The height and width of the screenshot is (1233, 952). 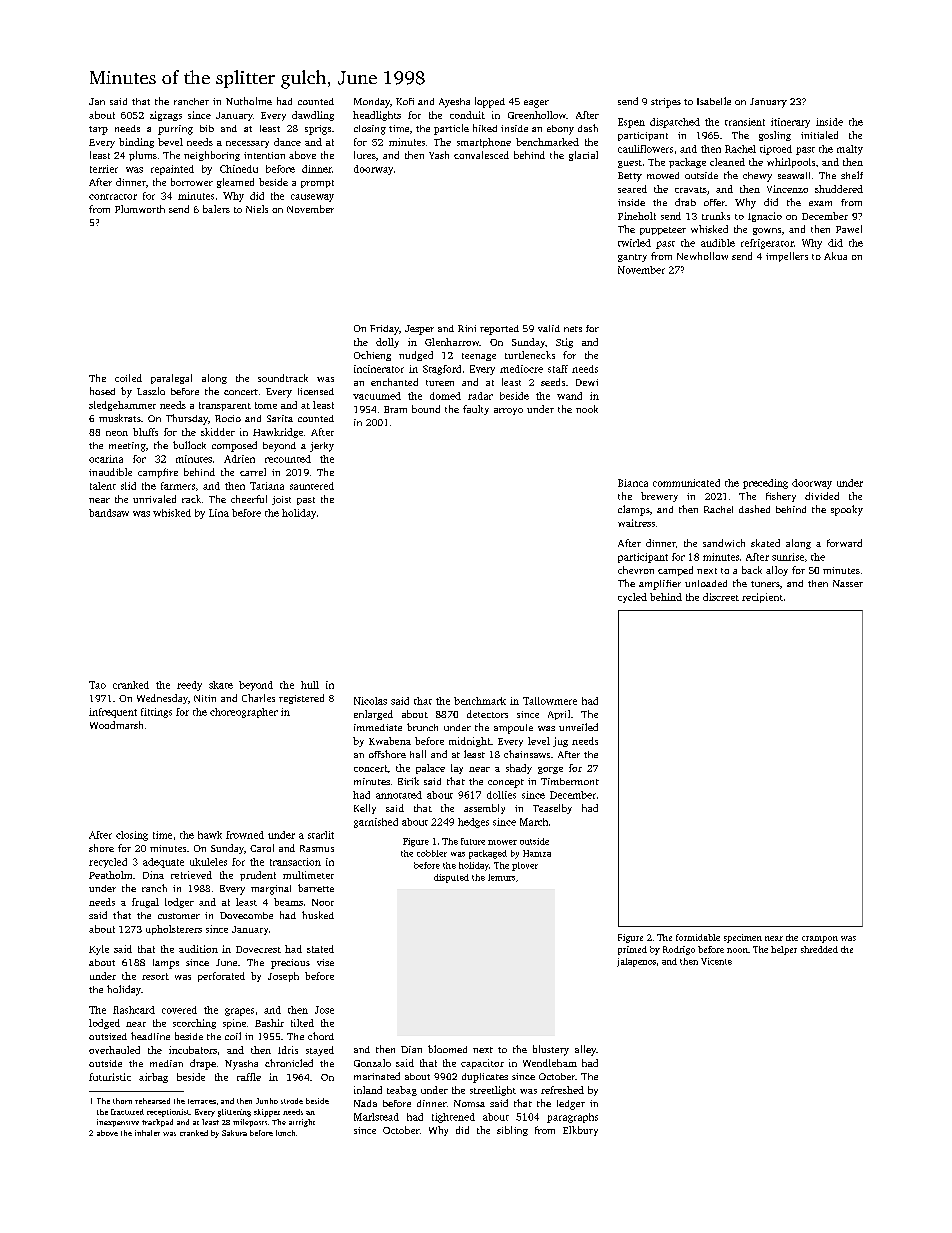 I want to click on crampon, so click(x=820, y=939).
